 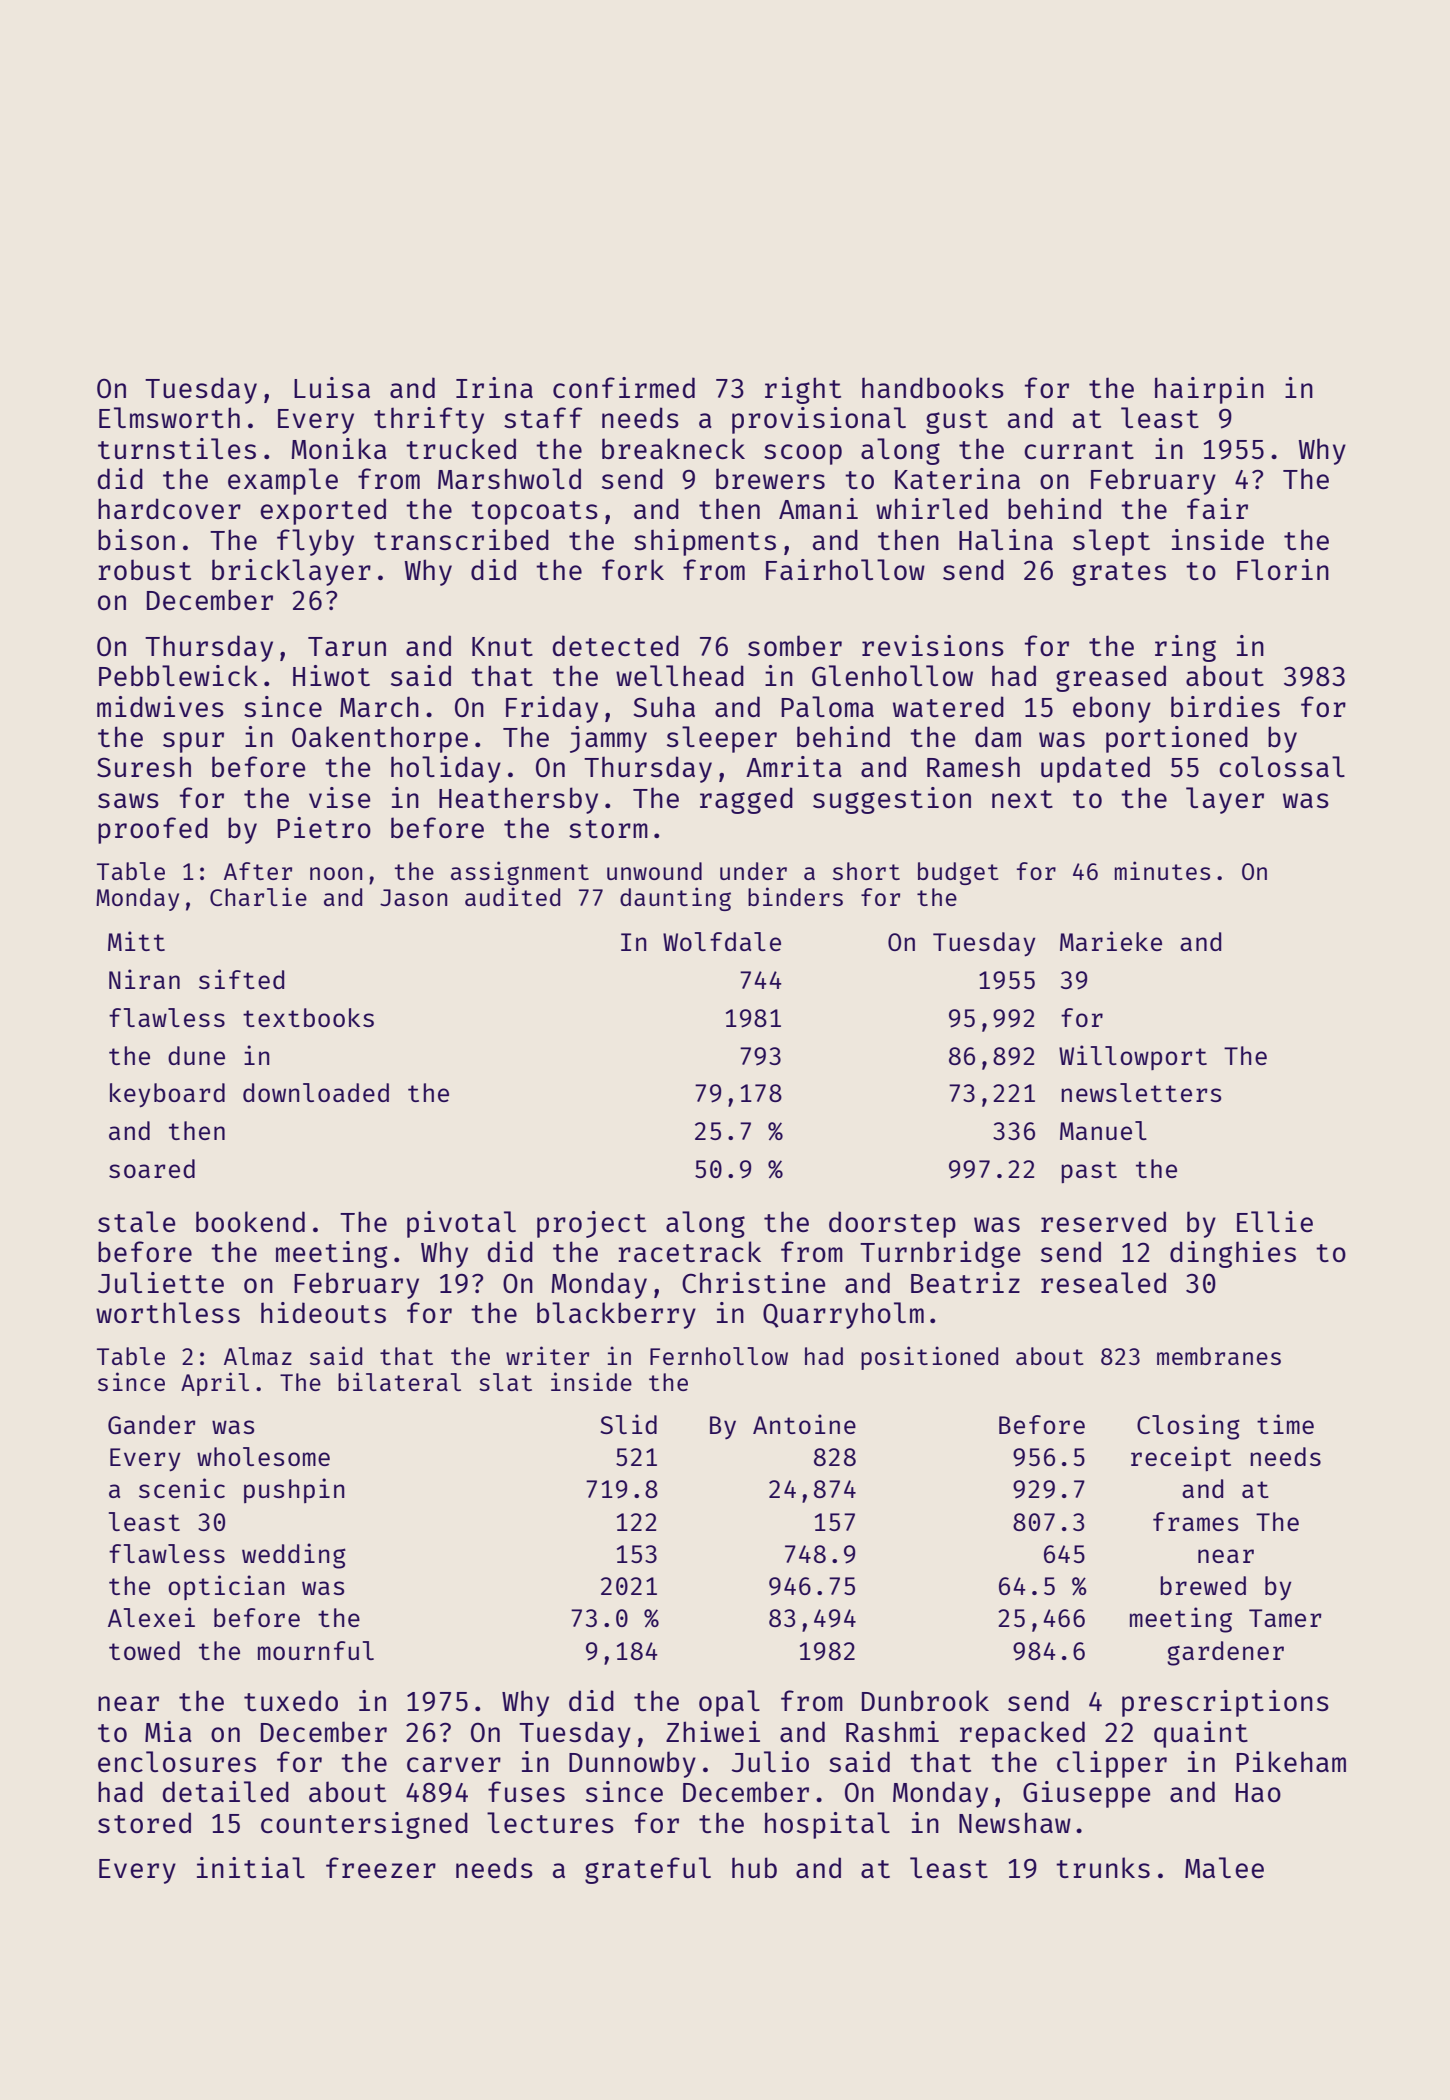 What do you see at coordinates (819, 420) in the screenshot?
I see `provisional` at bounding box center [819, 420].
